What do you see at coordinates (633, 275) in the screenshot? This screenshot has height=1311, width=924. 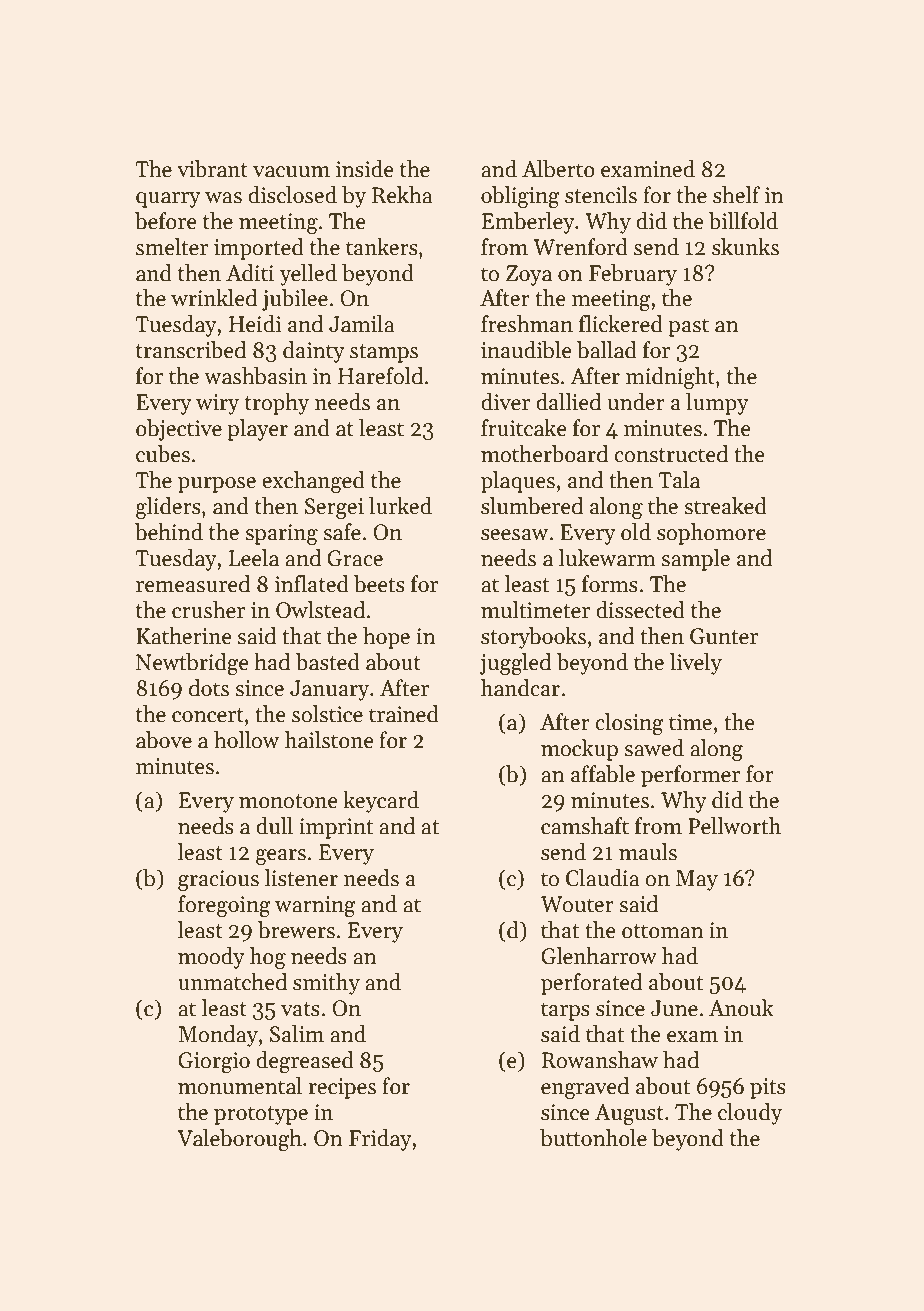 I see `February` at bounding box center [633, 275].
